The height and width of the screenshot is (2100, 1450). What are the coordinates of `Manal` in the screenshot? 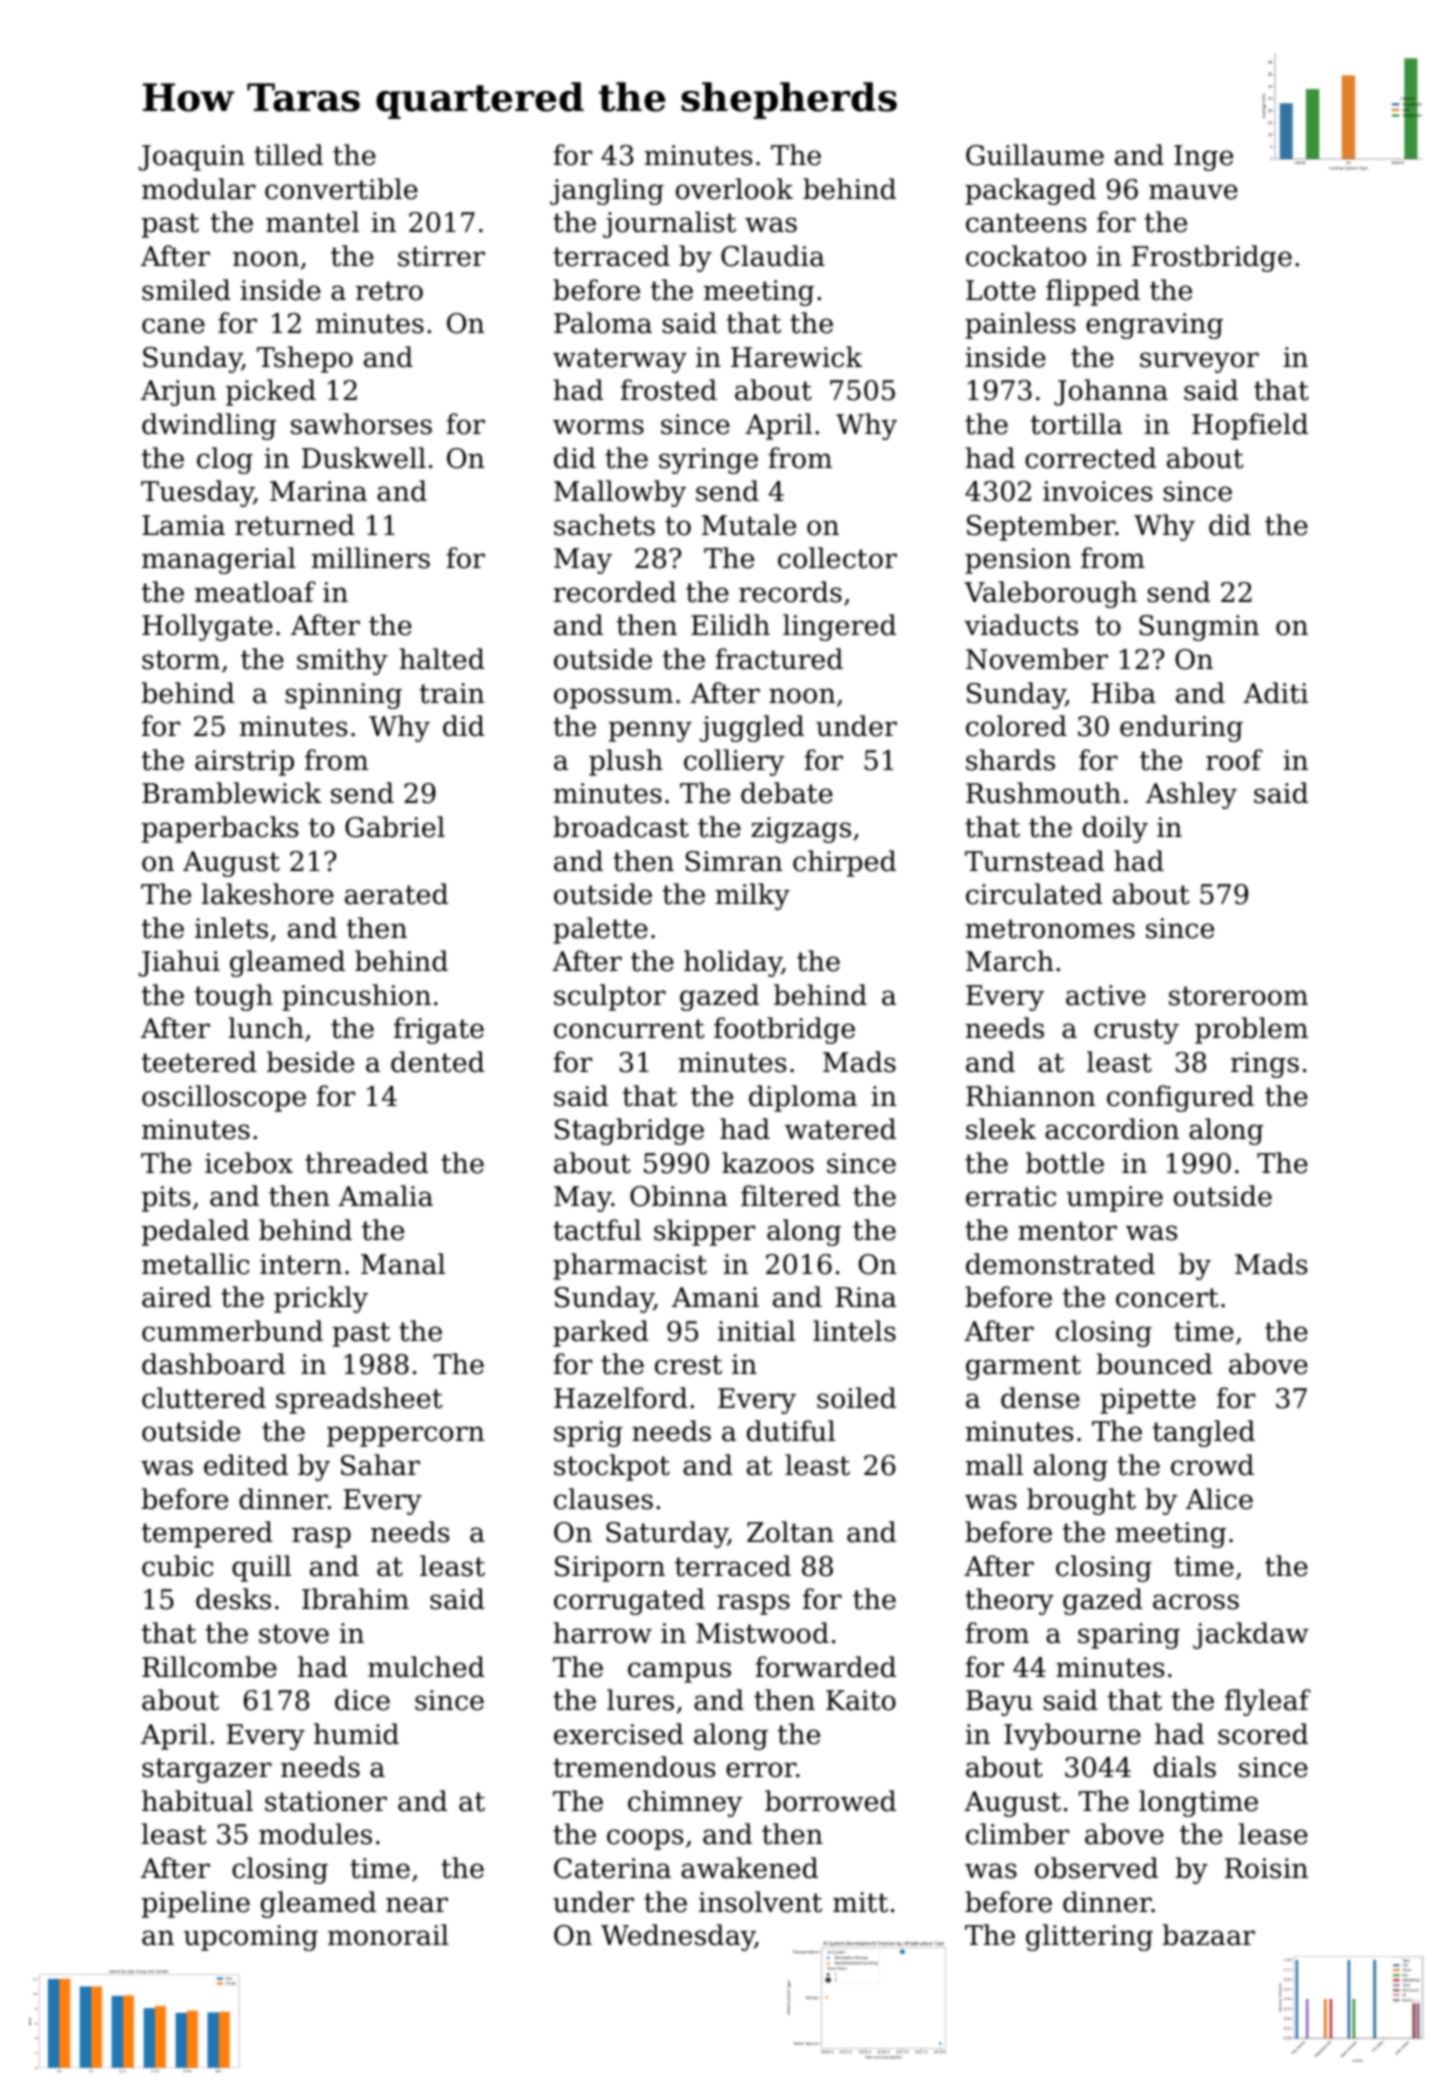 It's located at (403, 1264).
